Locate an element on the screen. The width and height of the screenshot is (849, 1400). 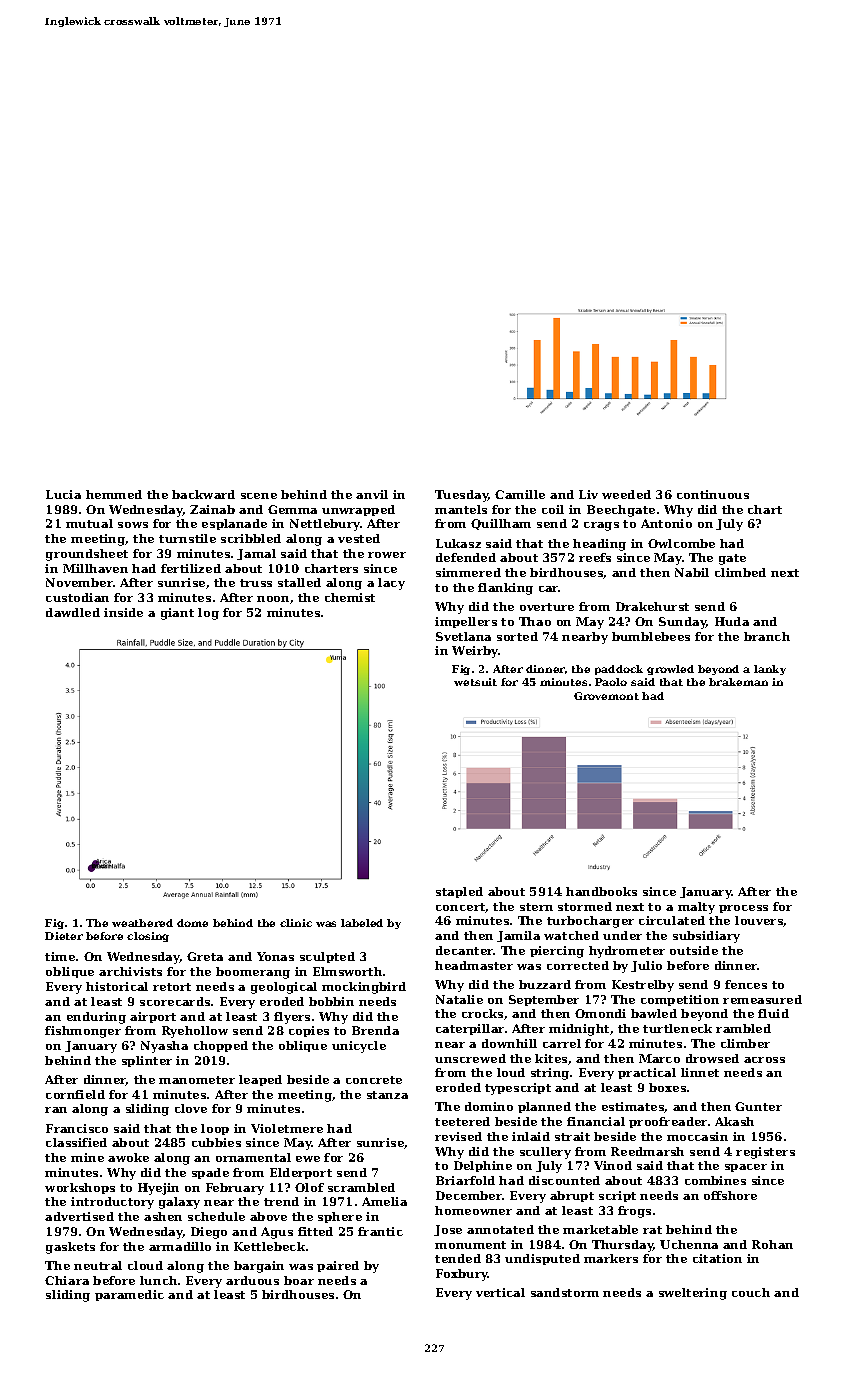
ashen is located at coordinates (163, 1216).
